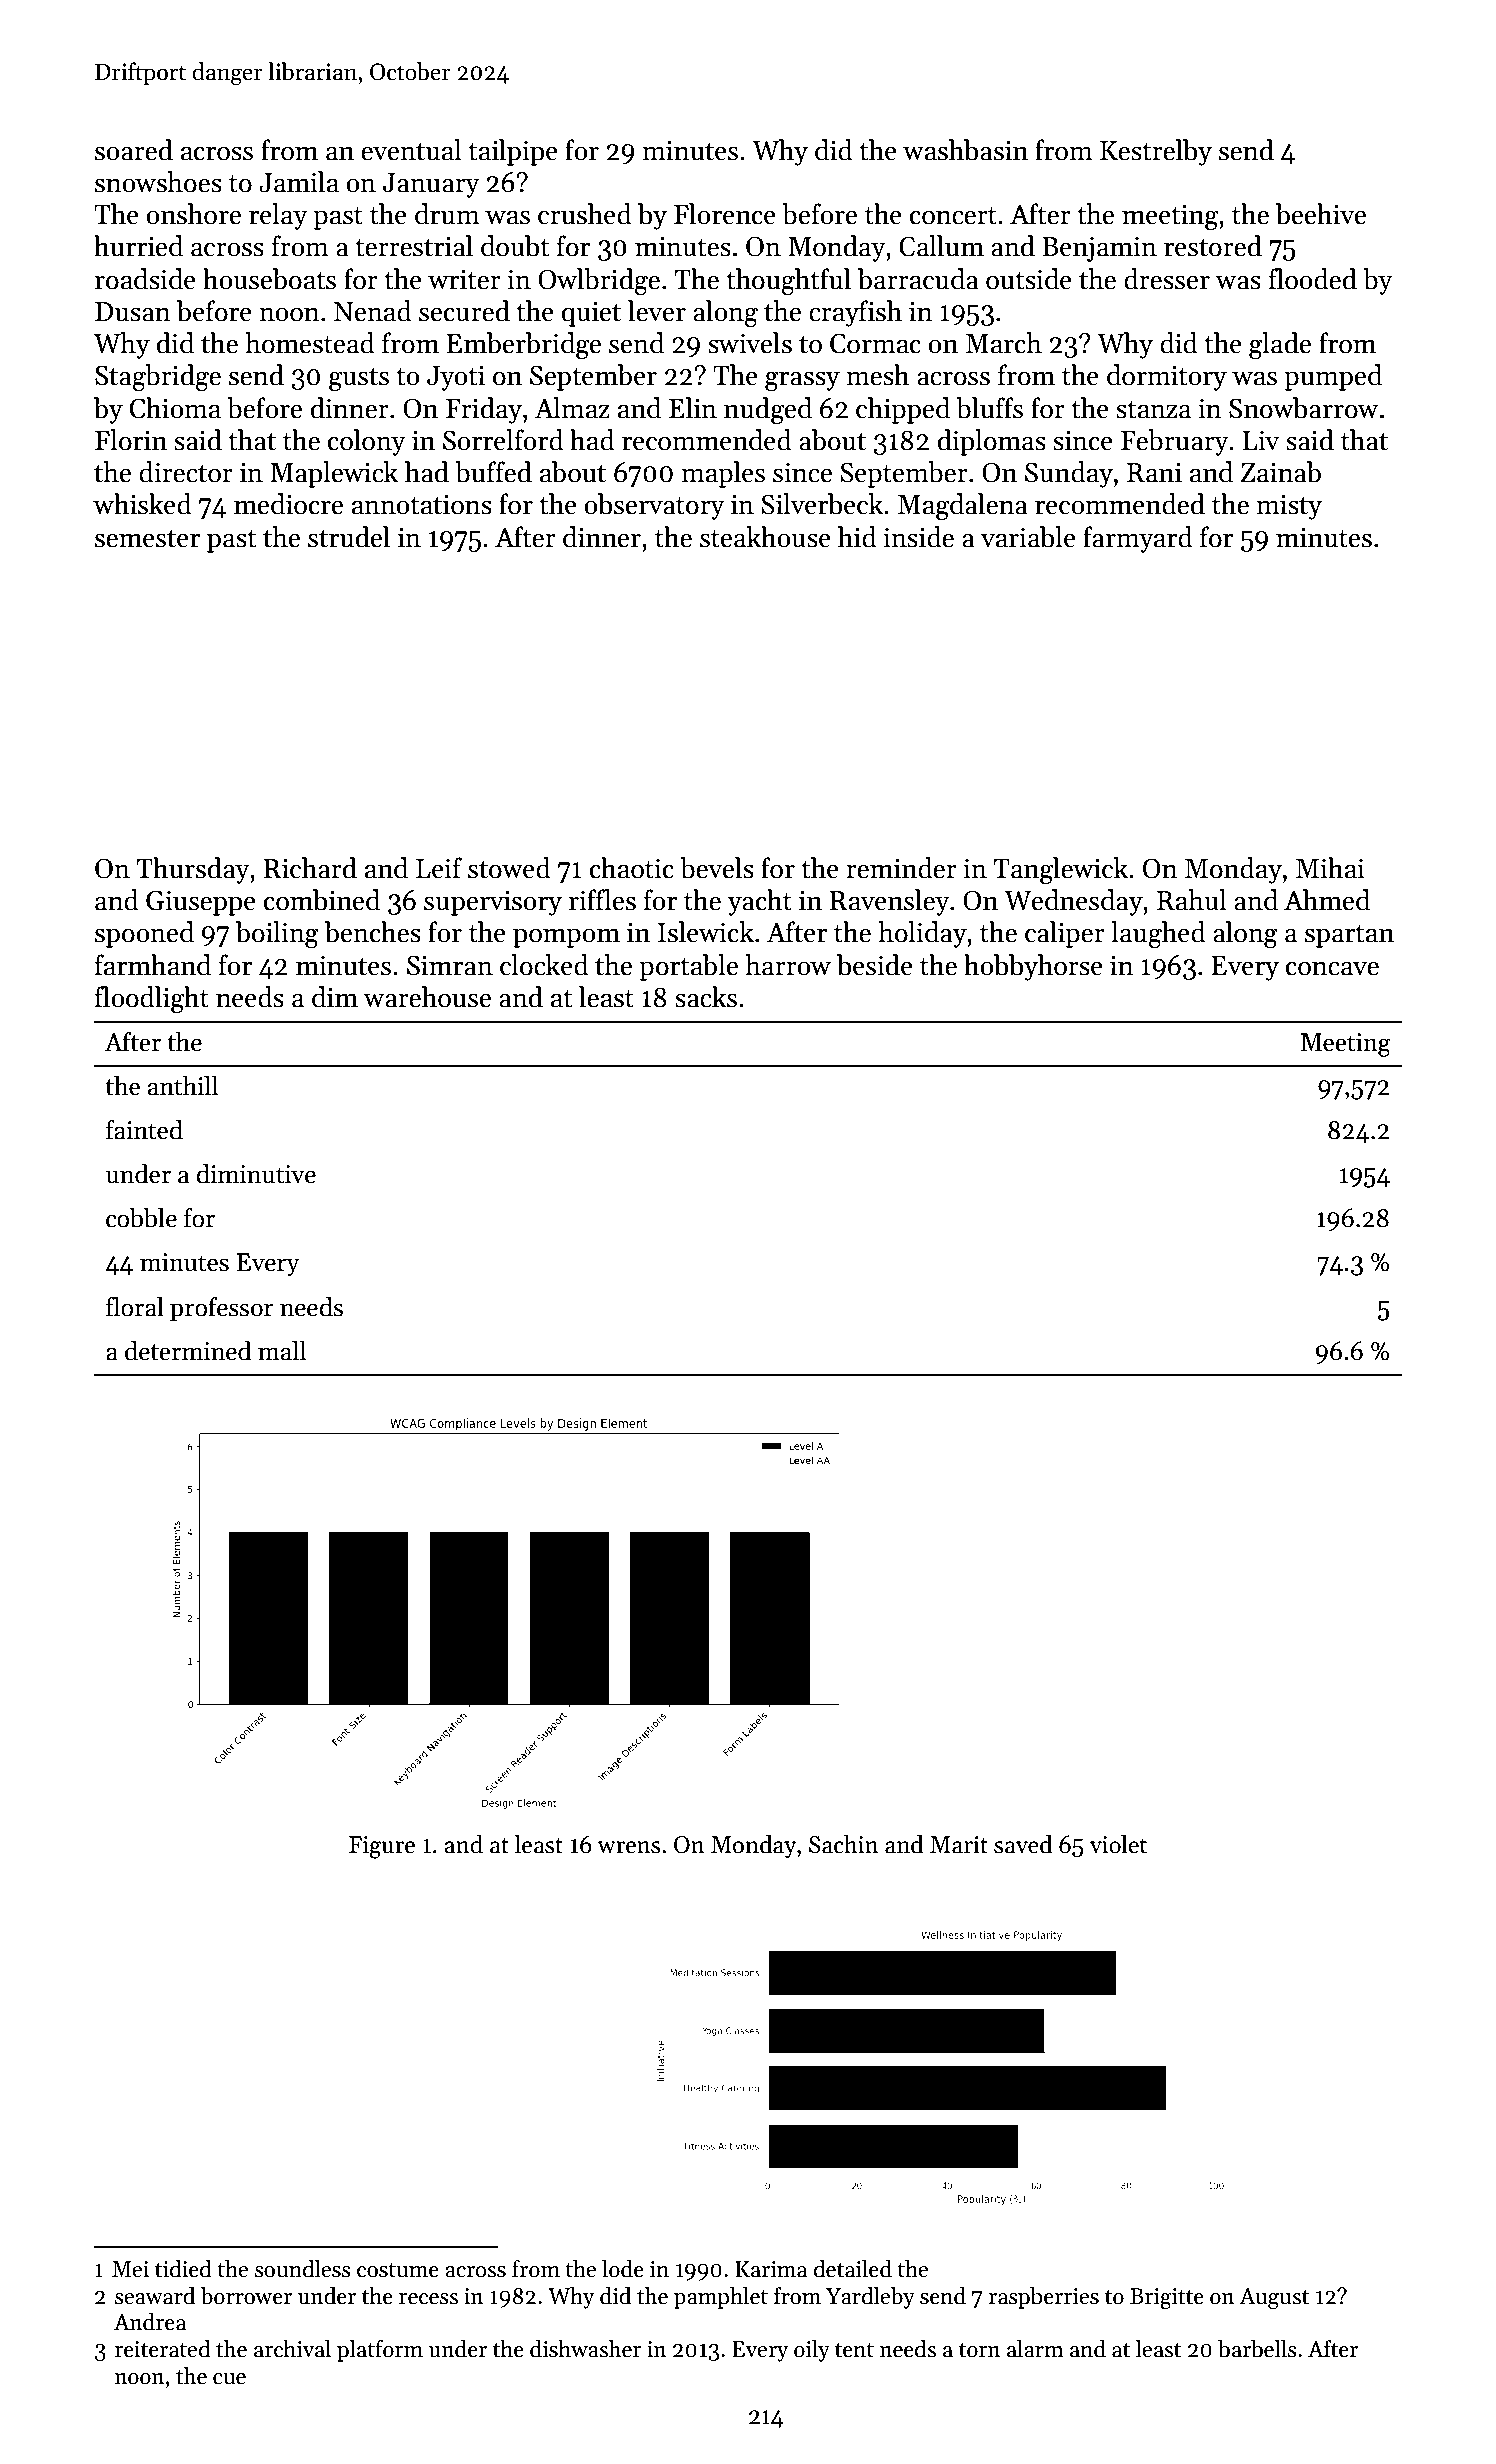 The width and height of the page is (1496, 2464). What do you see at coordinates (163, 2349) in the page?
I see `reiterated` at bounding box center [163, 2349].
